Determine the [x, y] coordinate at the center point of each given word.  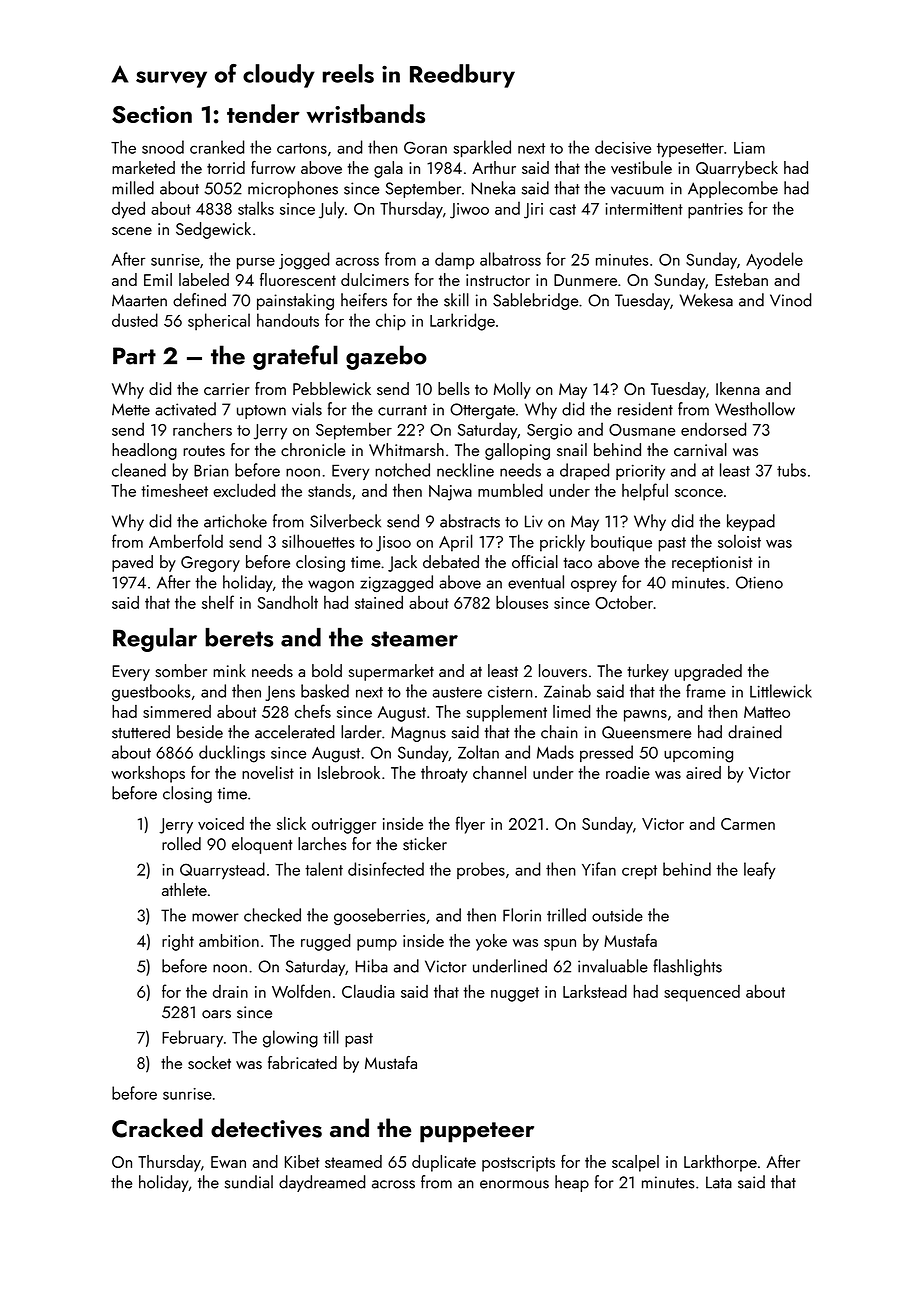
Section [152, 115]
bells [454, 388]
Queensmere [646, 732]
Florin [522, 915]
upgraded [708, 672]
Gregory [210, 564]
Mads [555, 752]
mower [215, 917]
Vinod [790, 300]
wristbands [366, 114]
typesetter [690, 150]
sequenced [702, 993]
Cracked [157, 1128]
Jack [402, 563]
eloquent [262, 845]
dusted [135, 320]
